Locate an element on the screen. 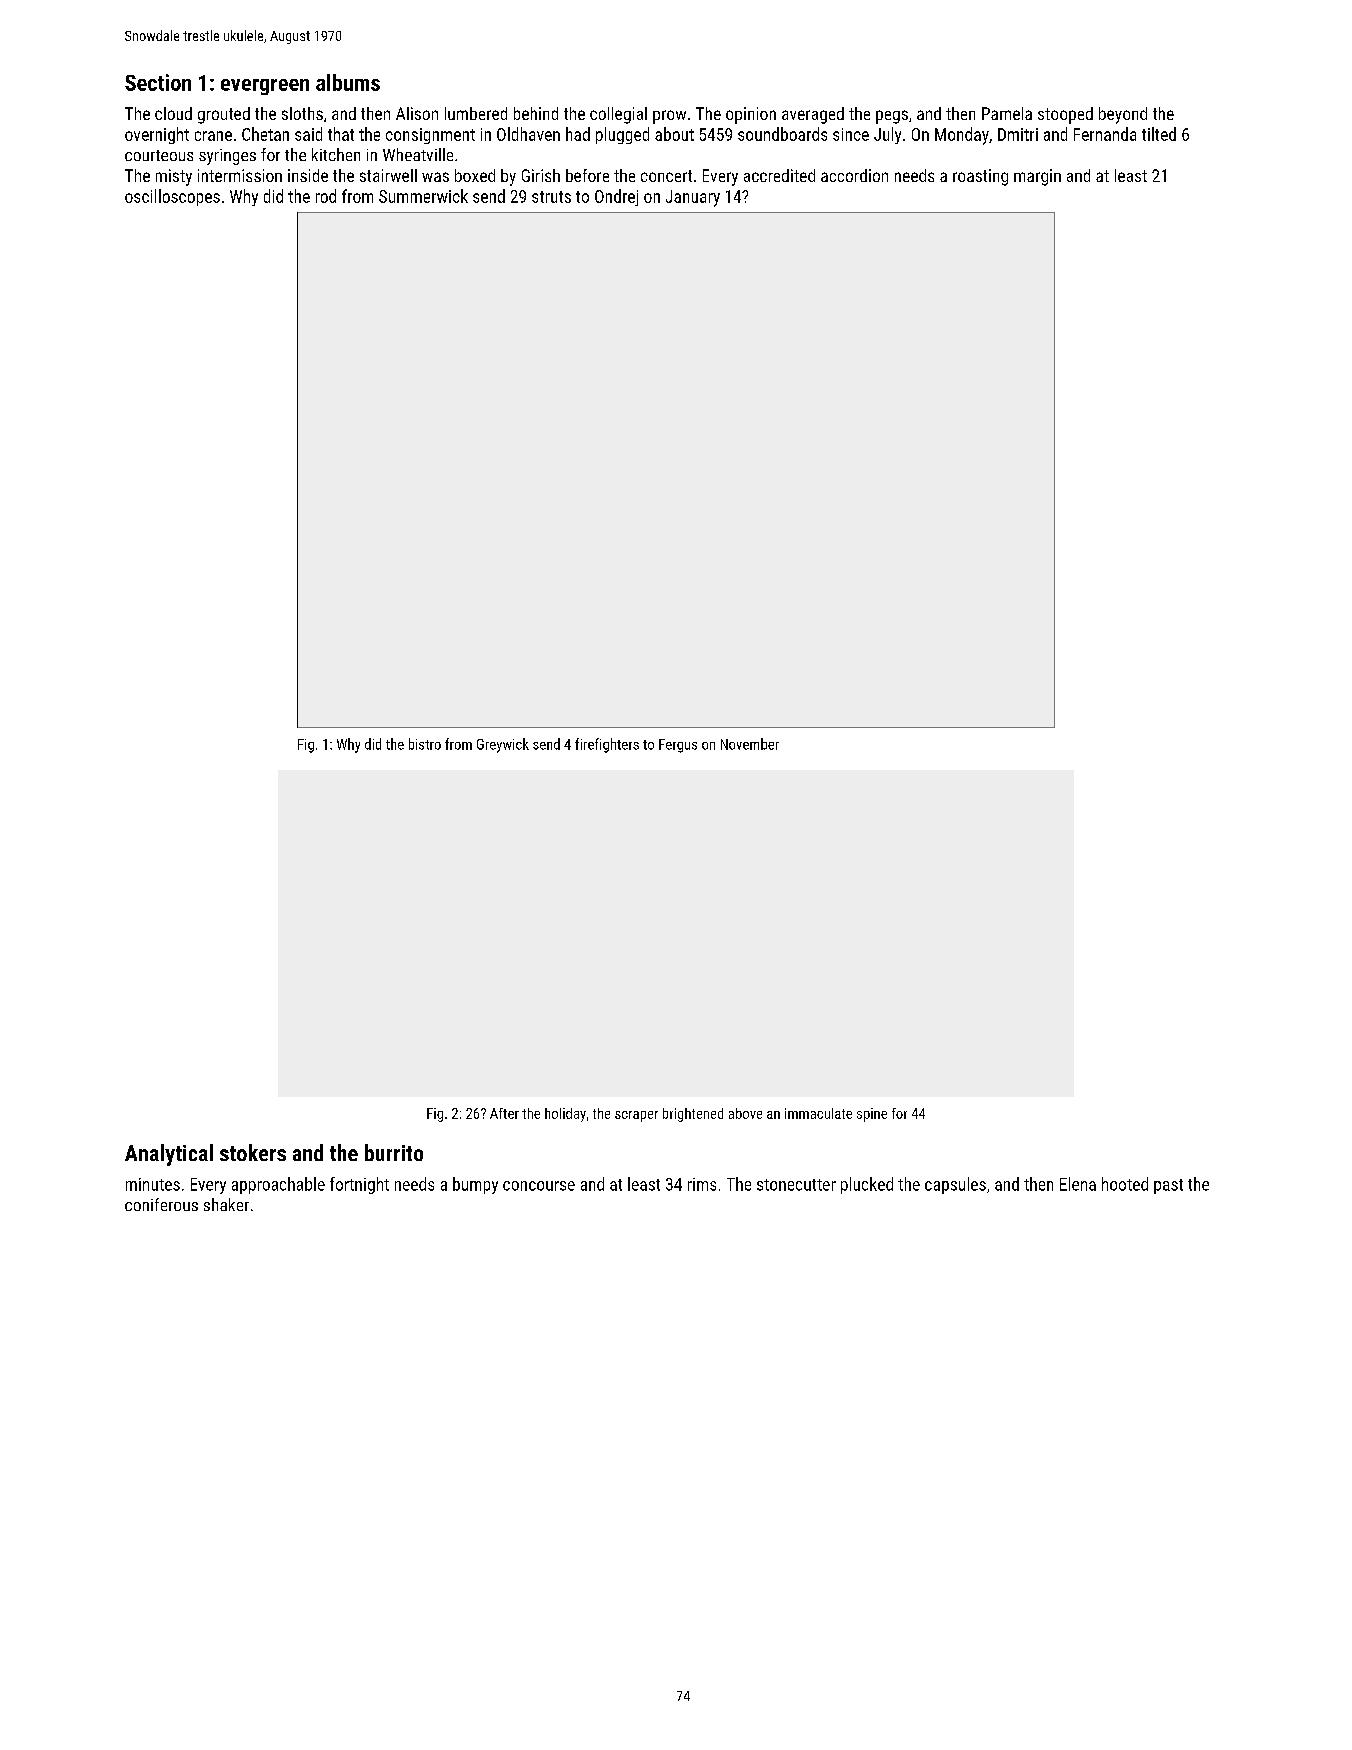 Image resolution: width=1352 pixels, height=1750 pixels. firefighters is located at coordinates (607, 745).
